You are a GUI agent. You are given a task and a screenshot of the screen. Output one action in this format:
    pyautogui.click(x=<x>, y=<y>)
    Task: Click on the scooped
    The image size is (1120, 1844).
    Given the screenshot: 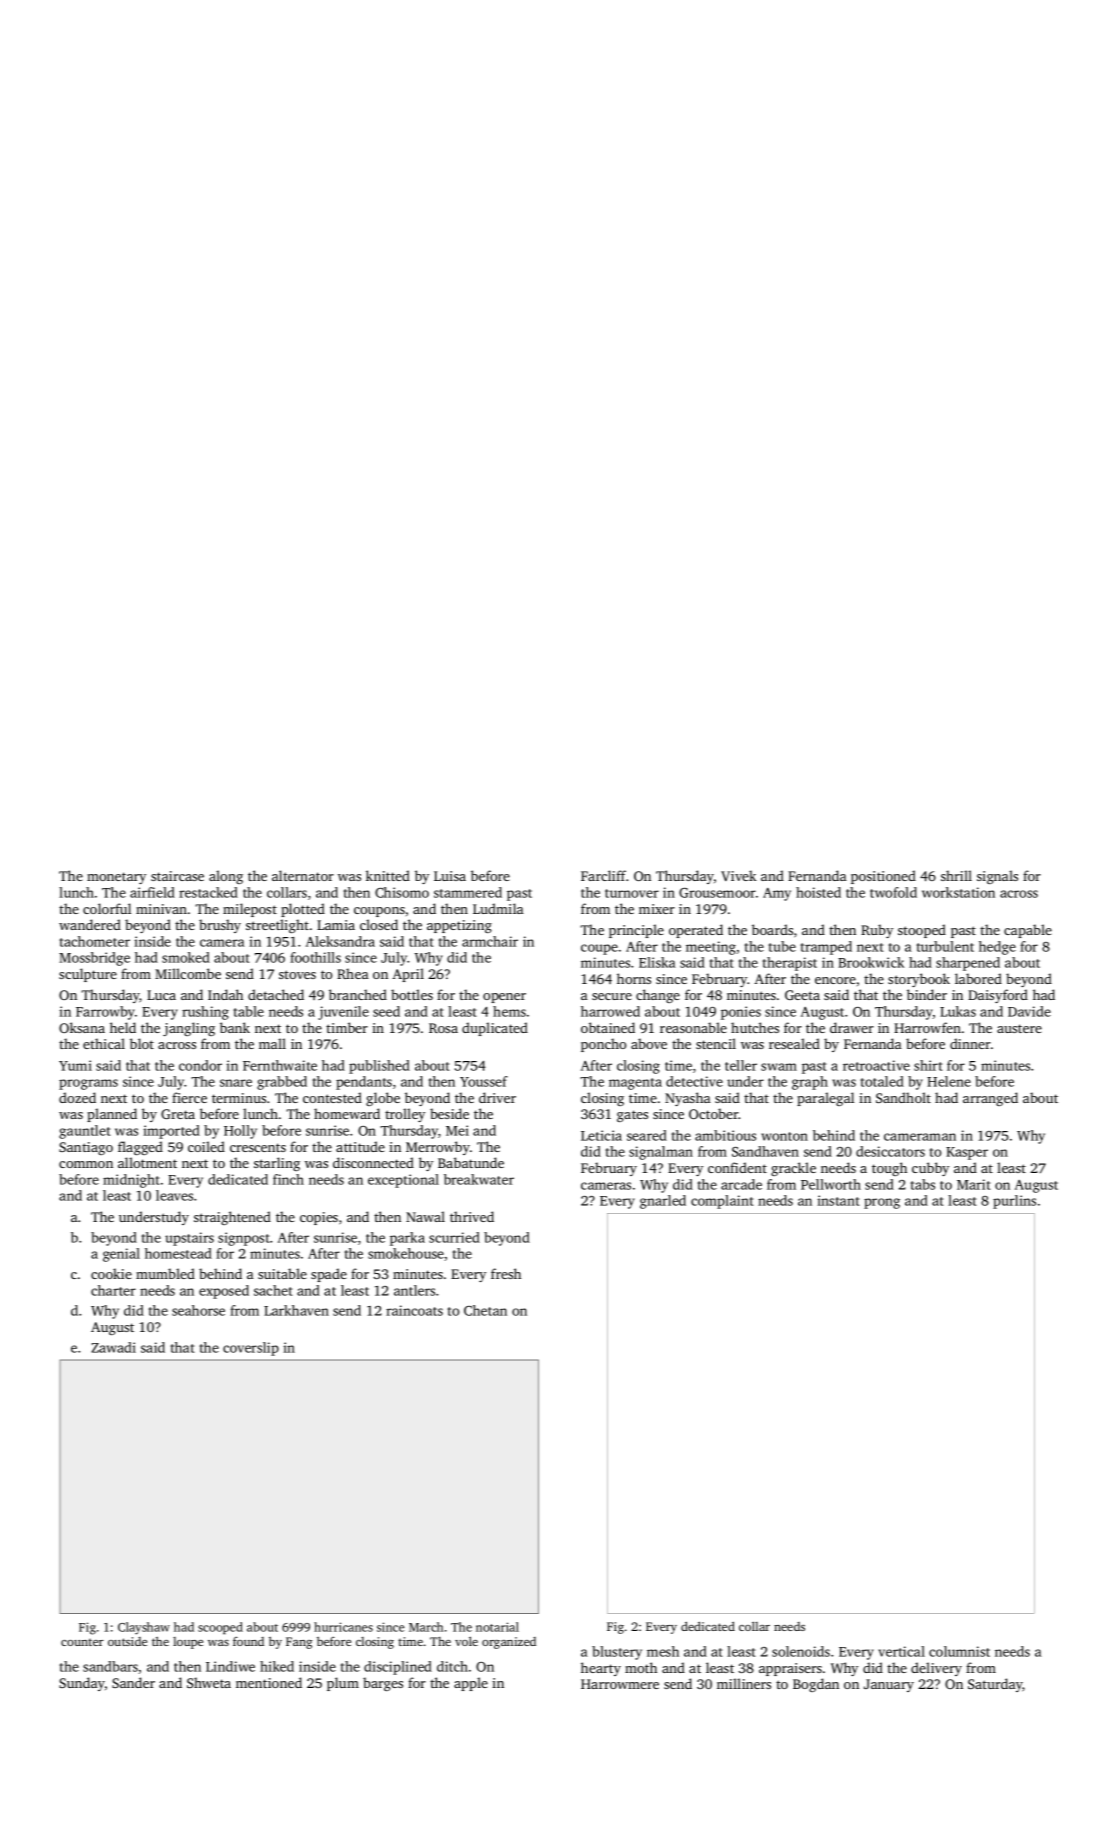 What is the action you would take?
    pyautogui.click(x=220, y=1628)
